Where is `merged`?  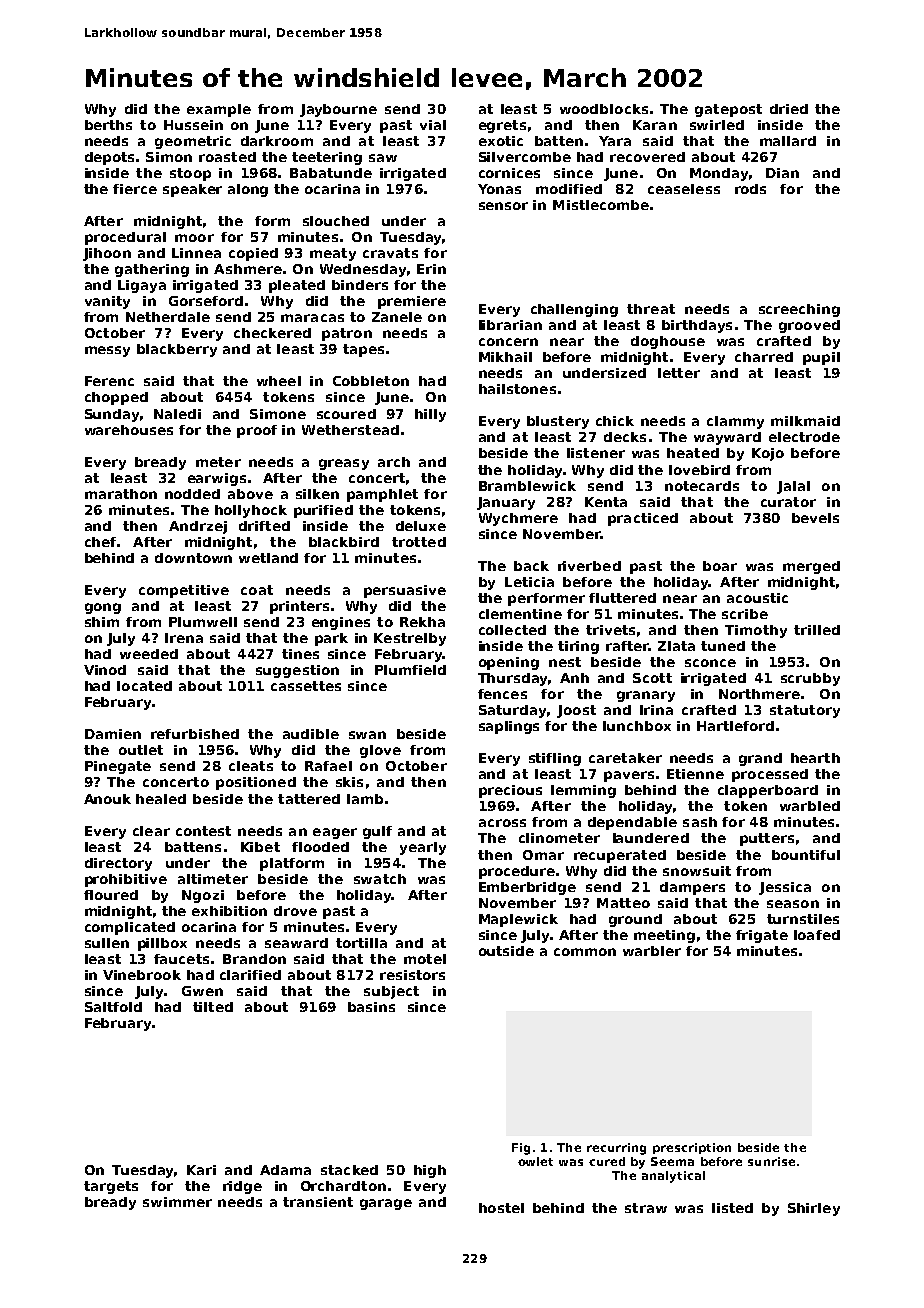
merged is located at coordinates (811, 567).
